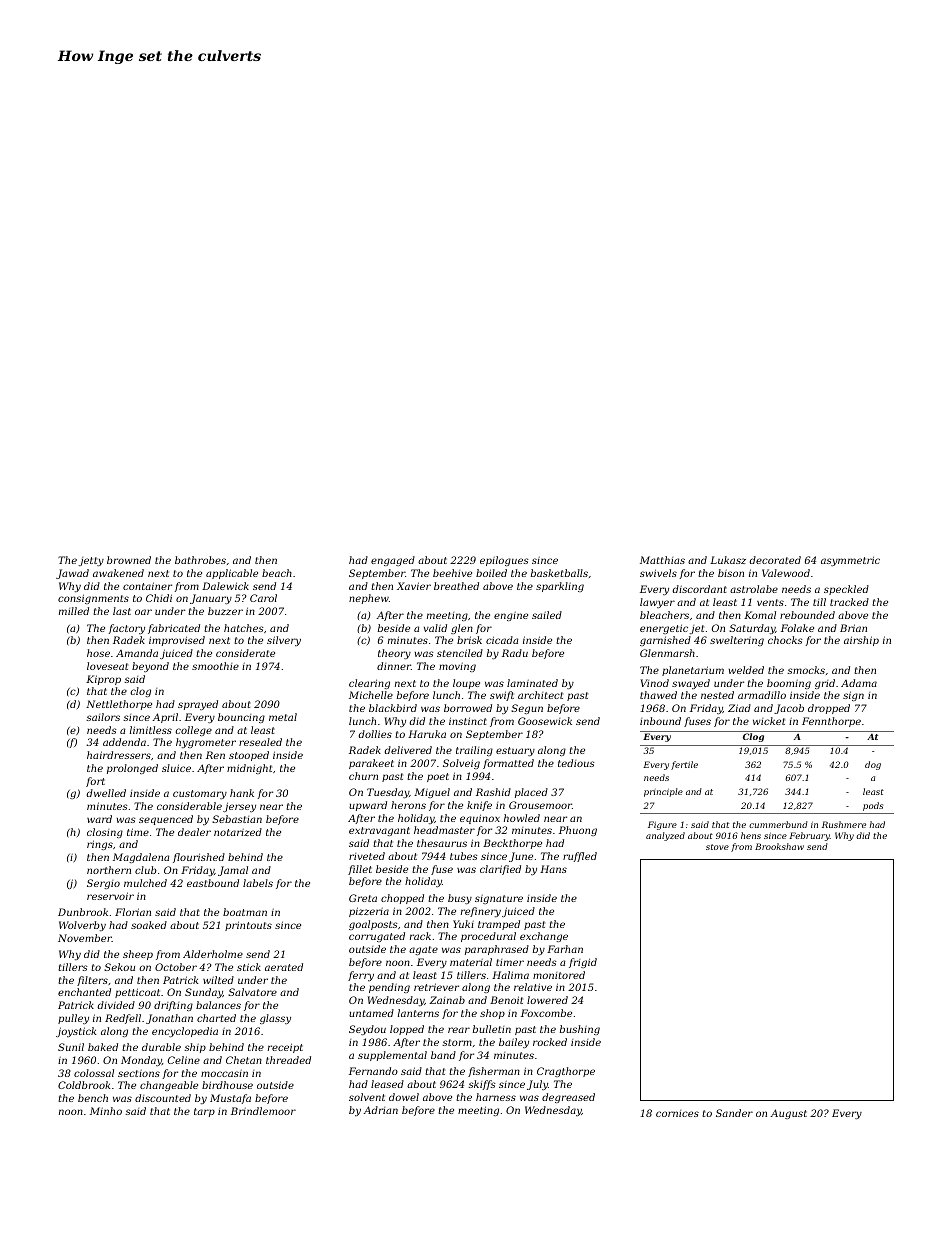 This screenshot has height=1233, width=952. I want to click on sequenced, so click(166, 820).
